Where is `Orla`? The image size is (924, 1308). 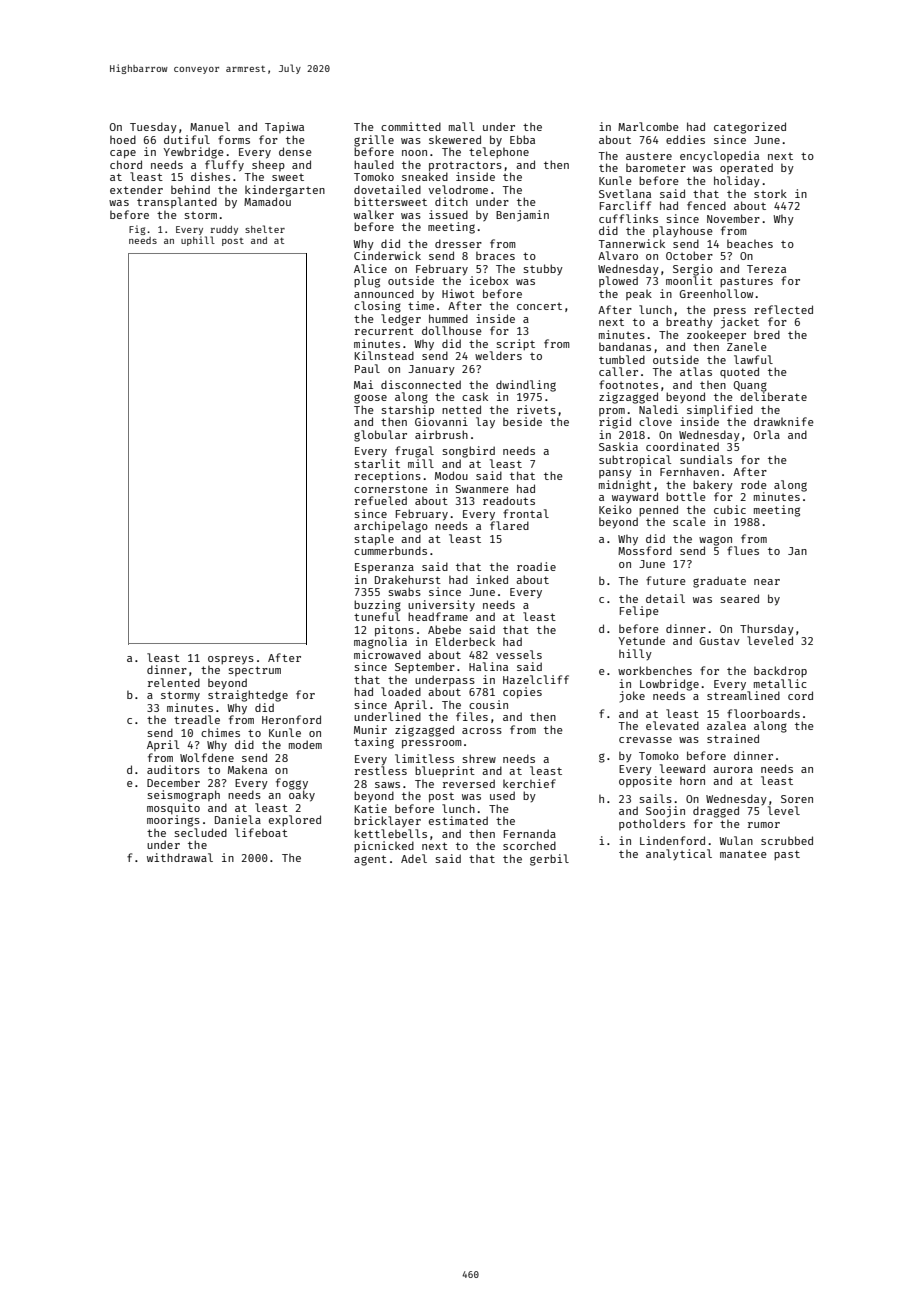 Orla is located at coordinates (767, 434).
